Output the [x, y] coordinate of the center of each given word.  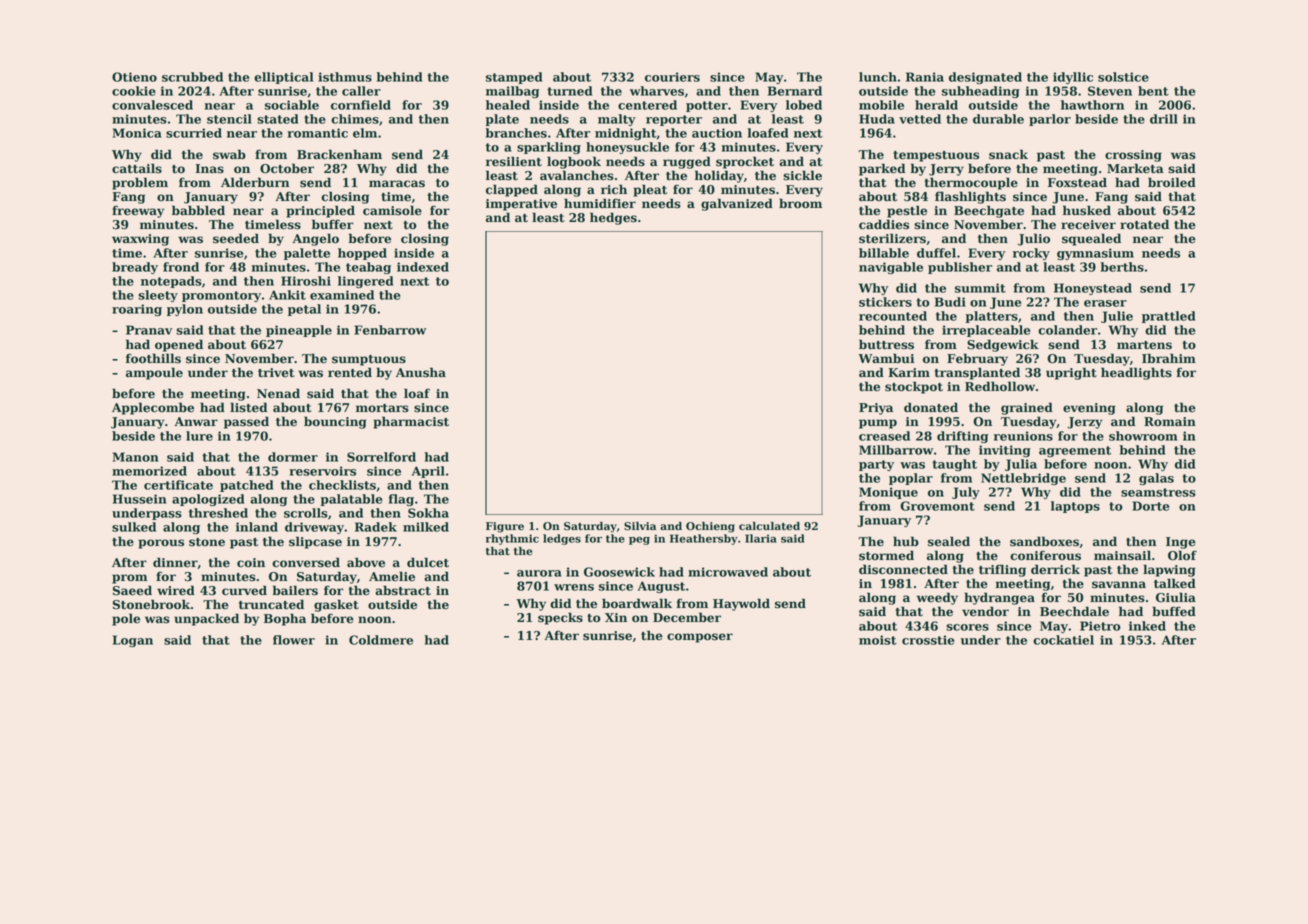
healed [508, 105]
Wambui [886, 358]
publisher [960, 268]
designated [985, 78]
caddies [884, 224]
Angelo [315, 239]
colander [1068, 330]
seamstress [1158, 492]
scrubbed [192, 77]
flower [294, 640]
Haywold [741, 604]
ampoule [154, 373]
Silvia [640, 526]
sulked [134, 527]
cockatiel [1063, 640]
